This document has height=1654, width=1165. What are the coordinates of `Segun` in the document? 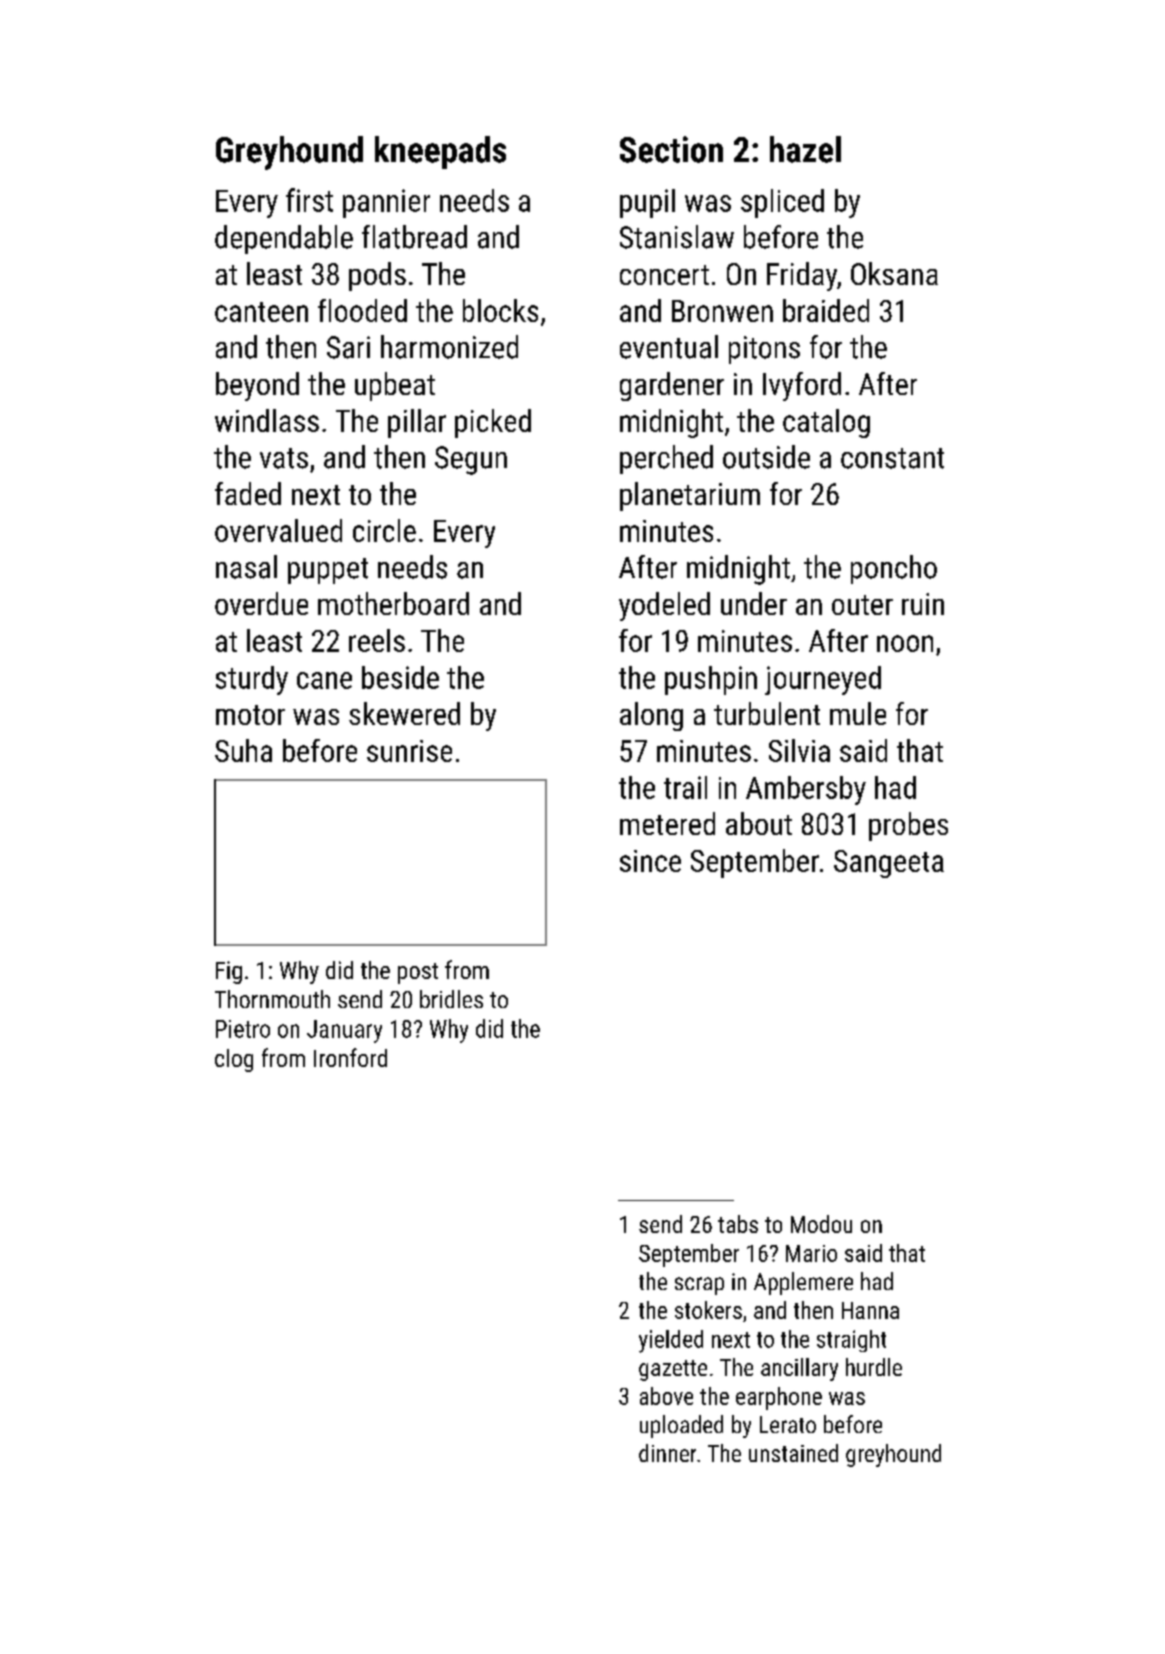 It's located at (471, 460).
